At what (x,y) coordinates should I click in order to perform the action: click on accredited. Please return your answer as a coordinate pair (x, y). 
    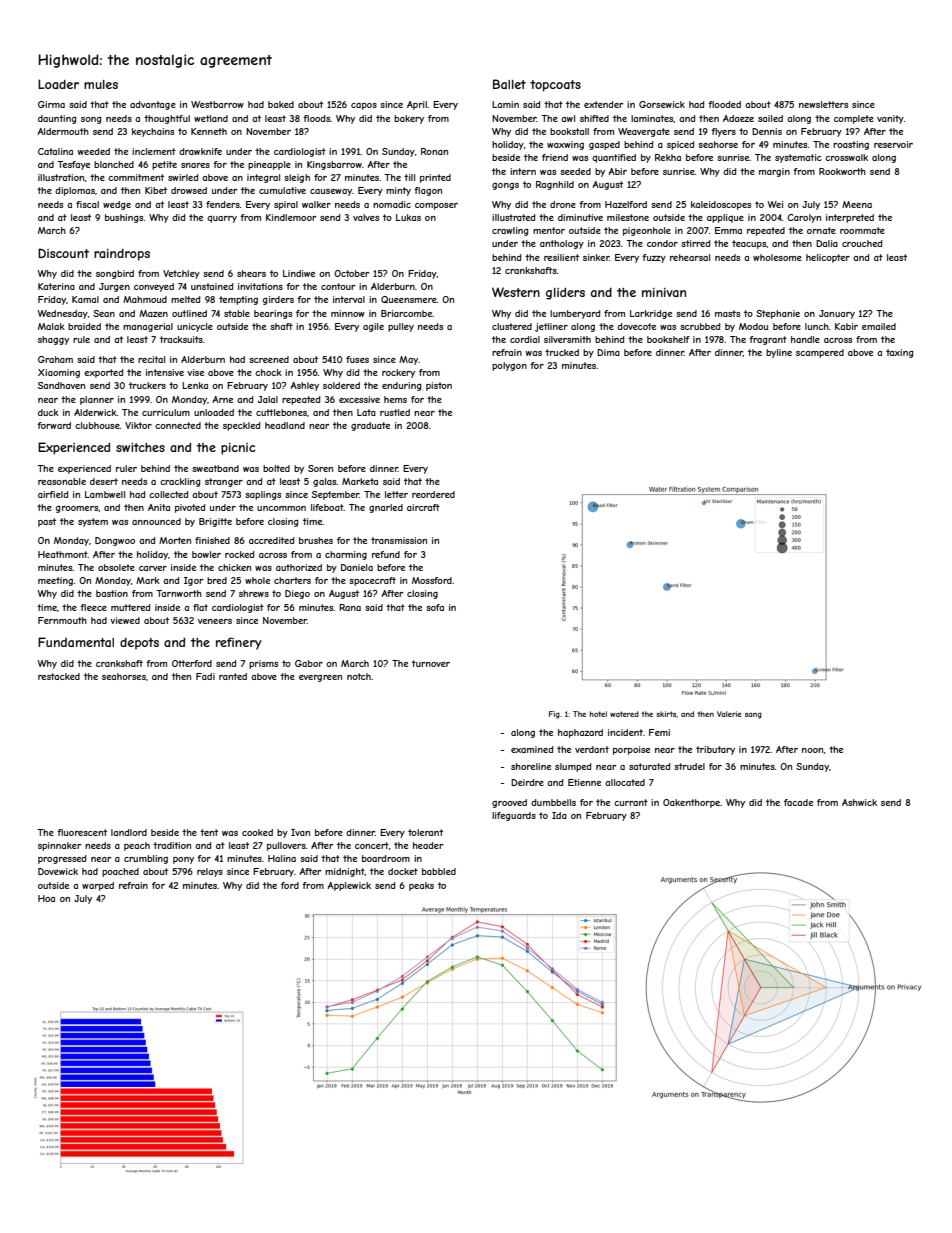
    Looking at the image, I should click on (271, 540).
